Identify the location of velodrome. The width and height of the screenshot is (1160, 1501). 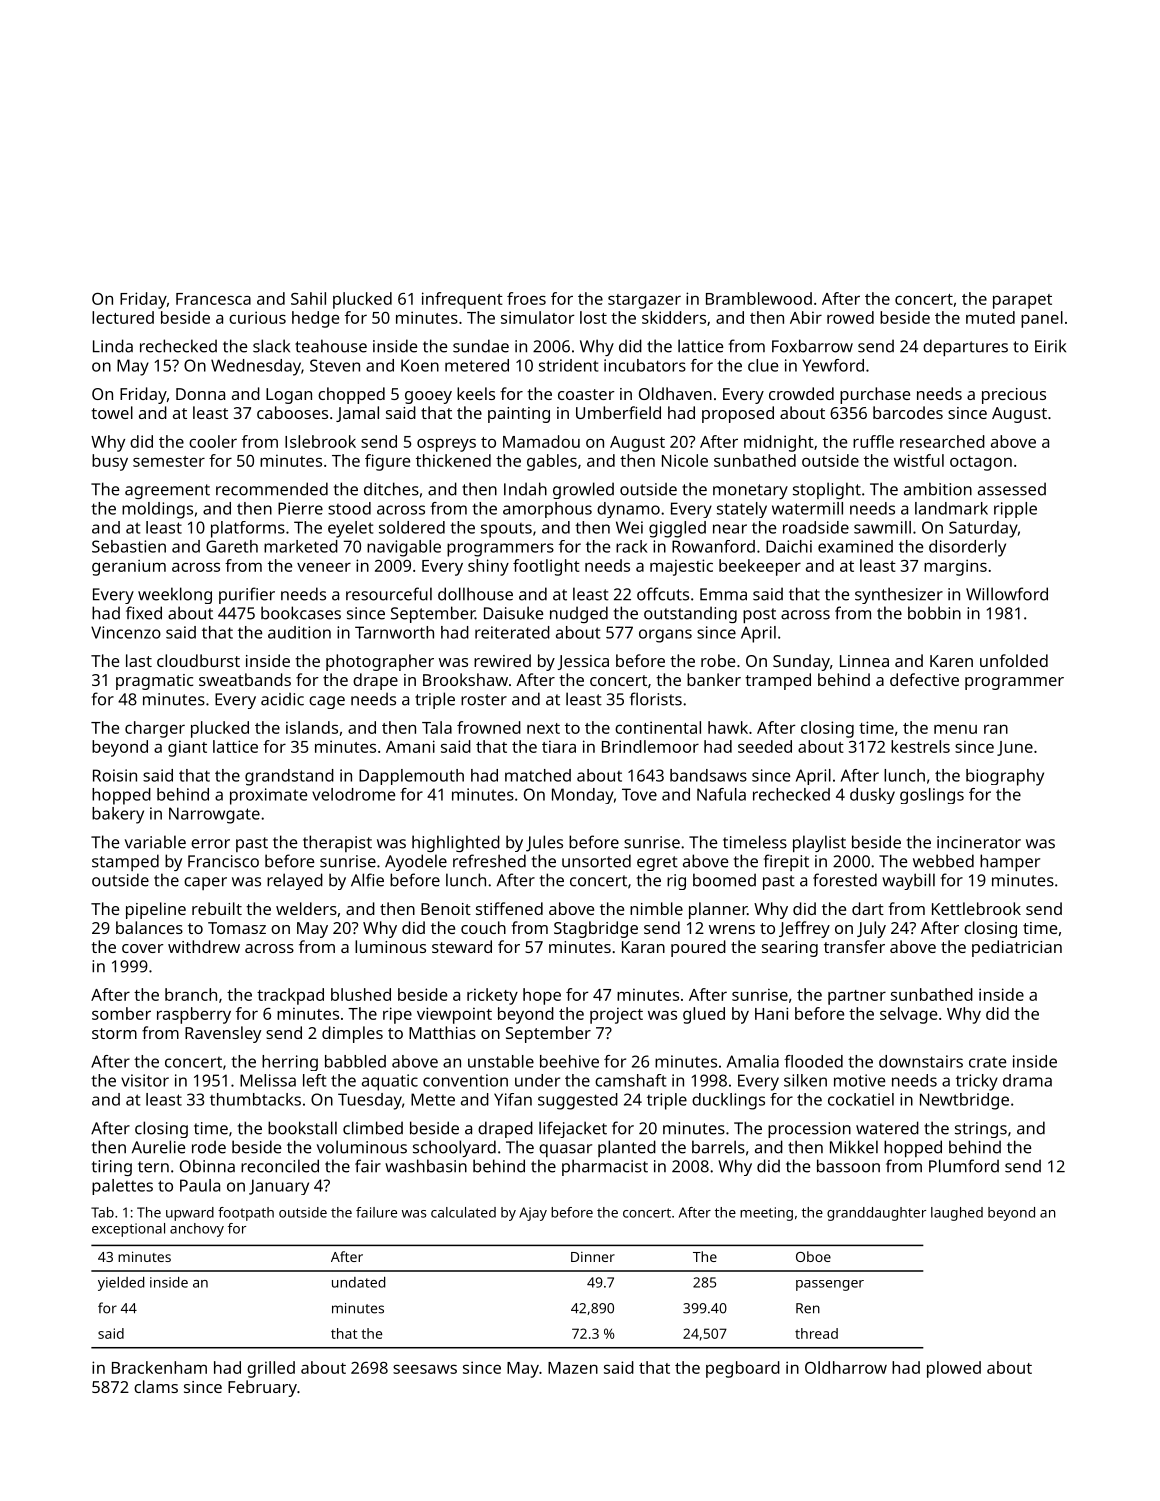
(353, 794).
